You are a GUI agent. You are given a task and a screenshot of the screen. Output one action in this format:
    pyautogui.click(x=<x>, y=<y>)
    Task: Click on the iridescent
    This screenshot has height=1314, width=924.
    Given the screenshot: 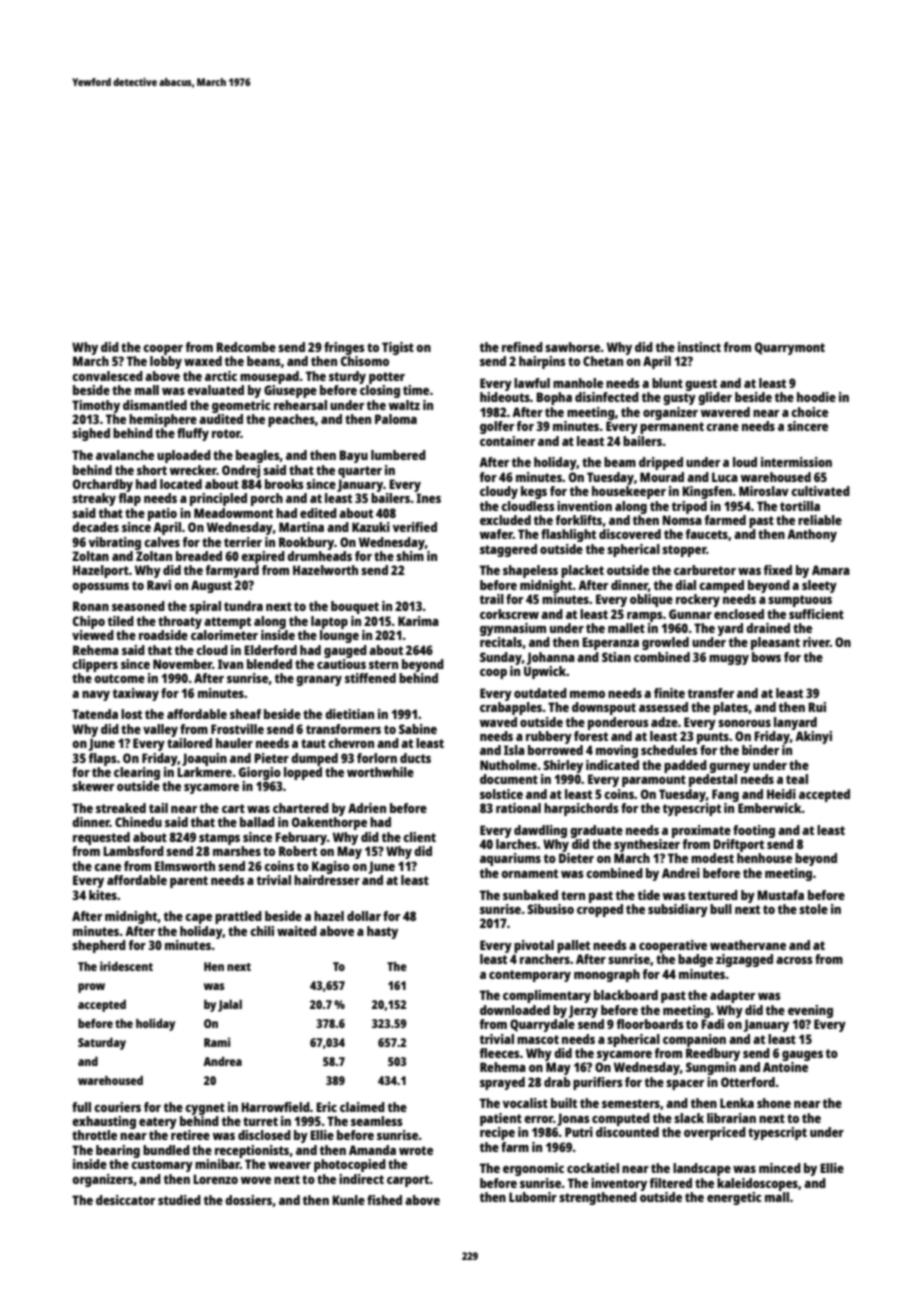 What is the action you would take?
    pyautogui.click(x=126, y=966)
